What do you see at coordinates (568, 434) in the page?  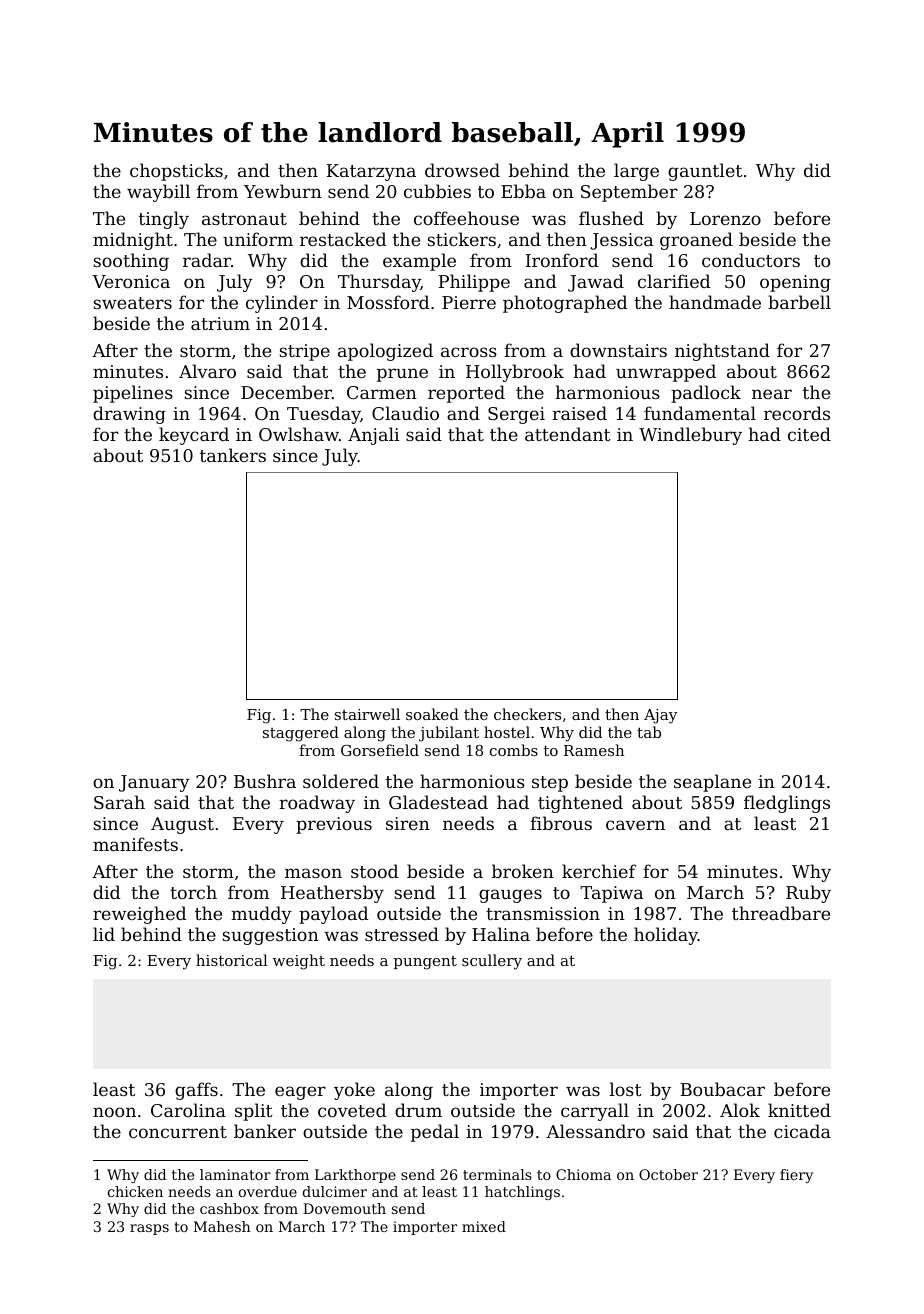 I see `attendant` at bounding box center [568, 434].
